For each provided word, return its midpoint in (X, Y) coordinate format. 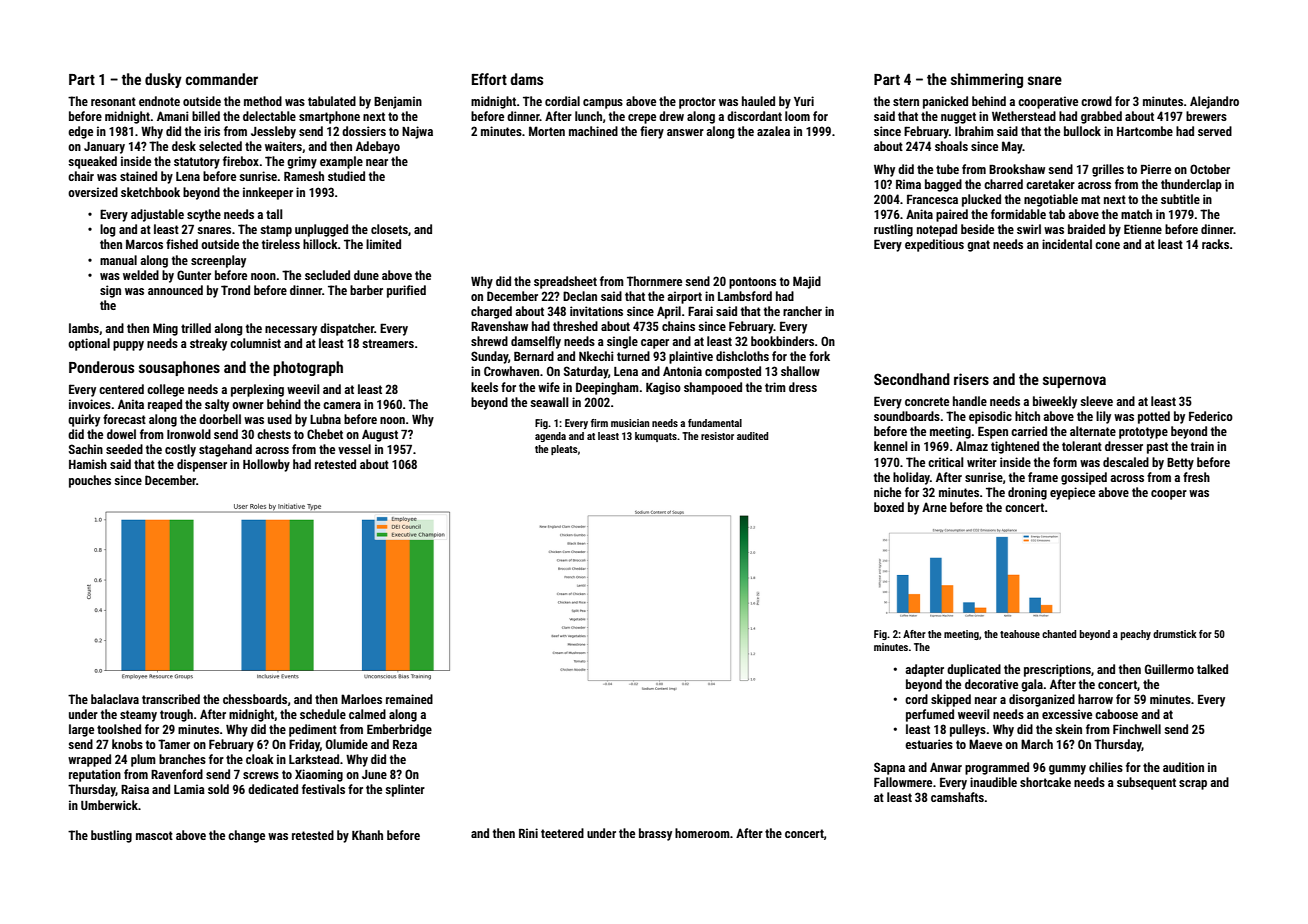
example (341, 162)
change (246, 836)
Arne (934, 507)
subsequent (1146, 783)
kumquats (656, 437)
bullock (1082, 131)
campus (603, 104)
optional (89, 344)
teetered (562, 833)
